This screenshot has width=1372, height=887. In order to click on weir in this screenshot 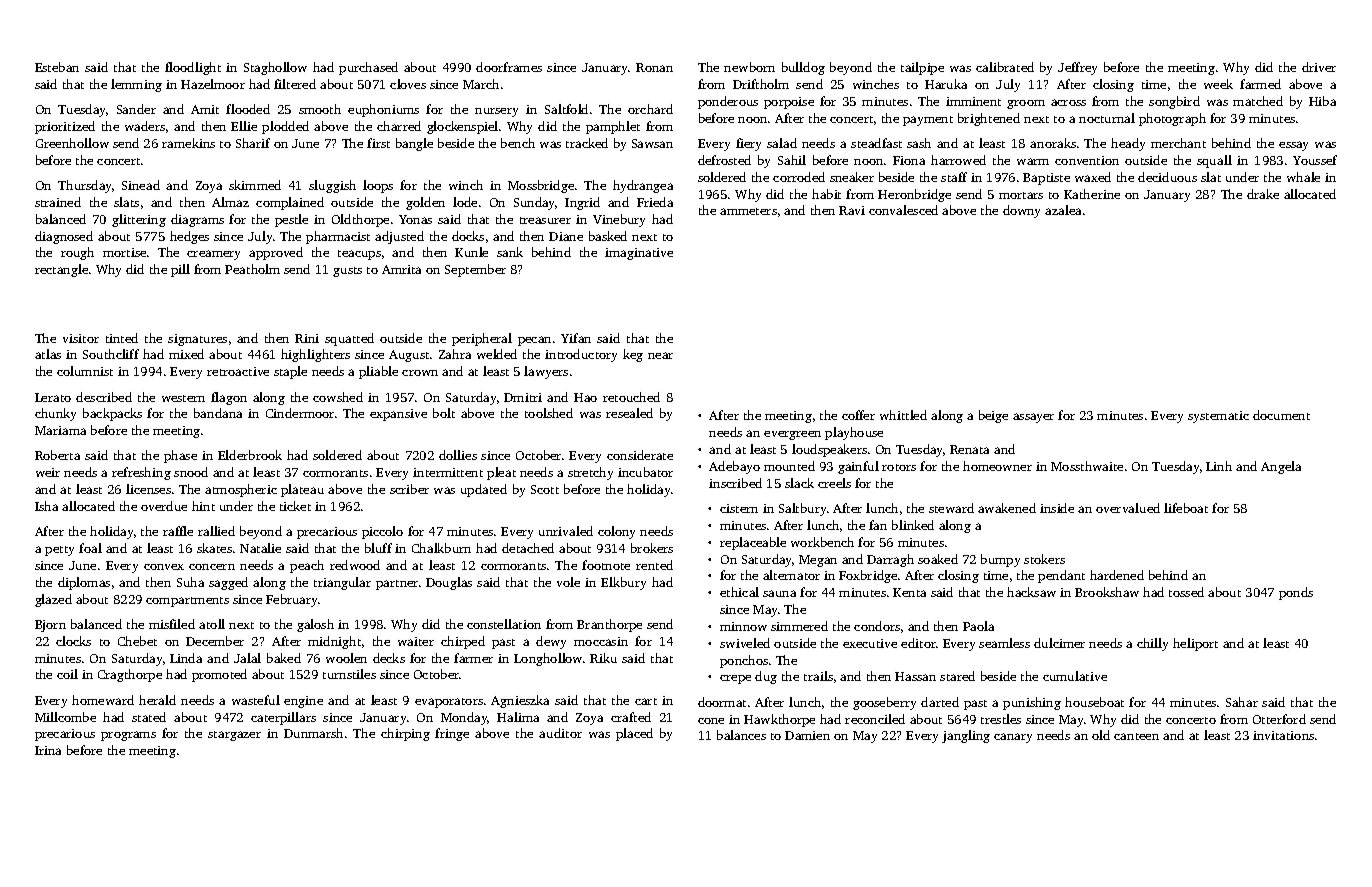, I will do `click(48, 472)`.
